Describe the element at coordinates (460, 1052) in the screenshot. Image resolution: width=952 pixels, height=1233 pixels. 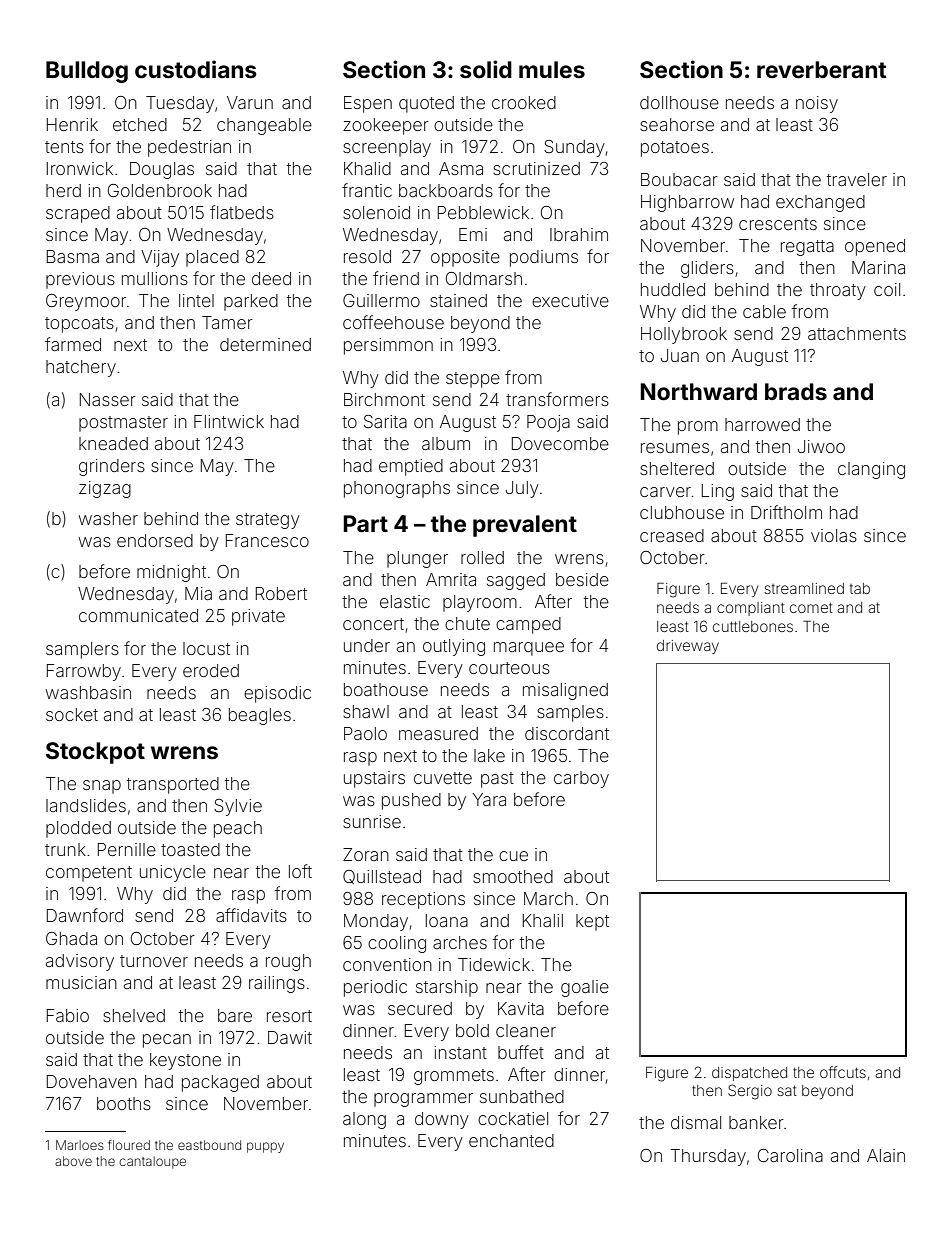
I see `instant` at that location.
